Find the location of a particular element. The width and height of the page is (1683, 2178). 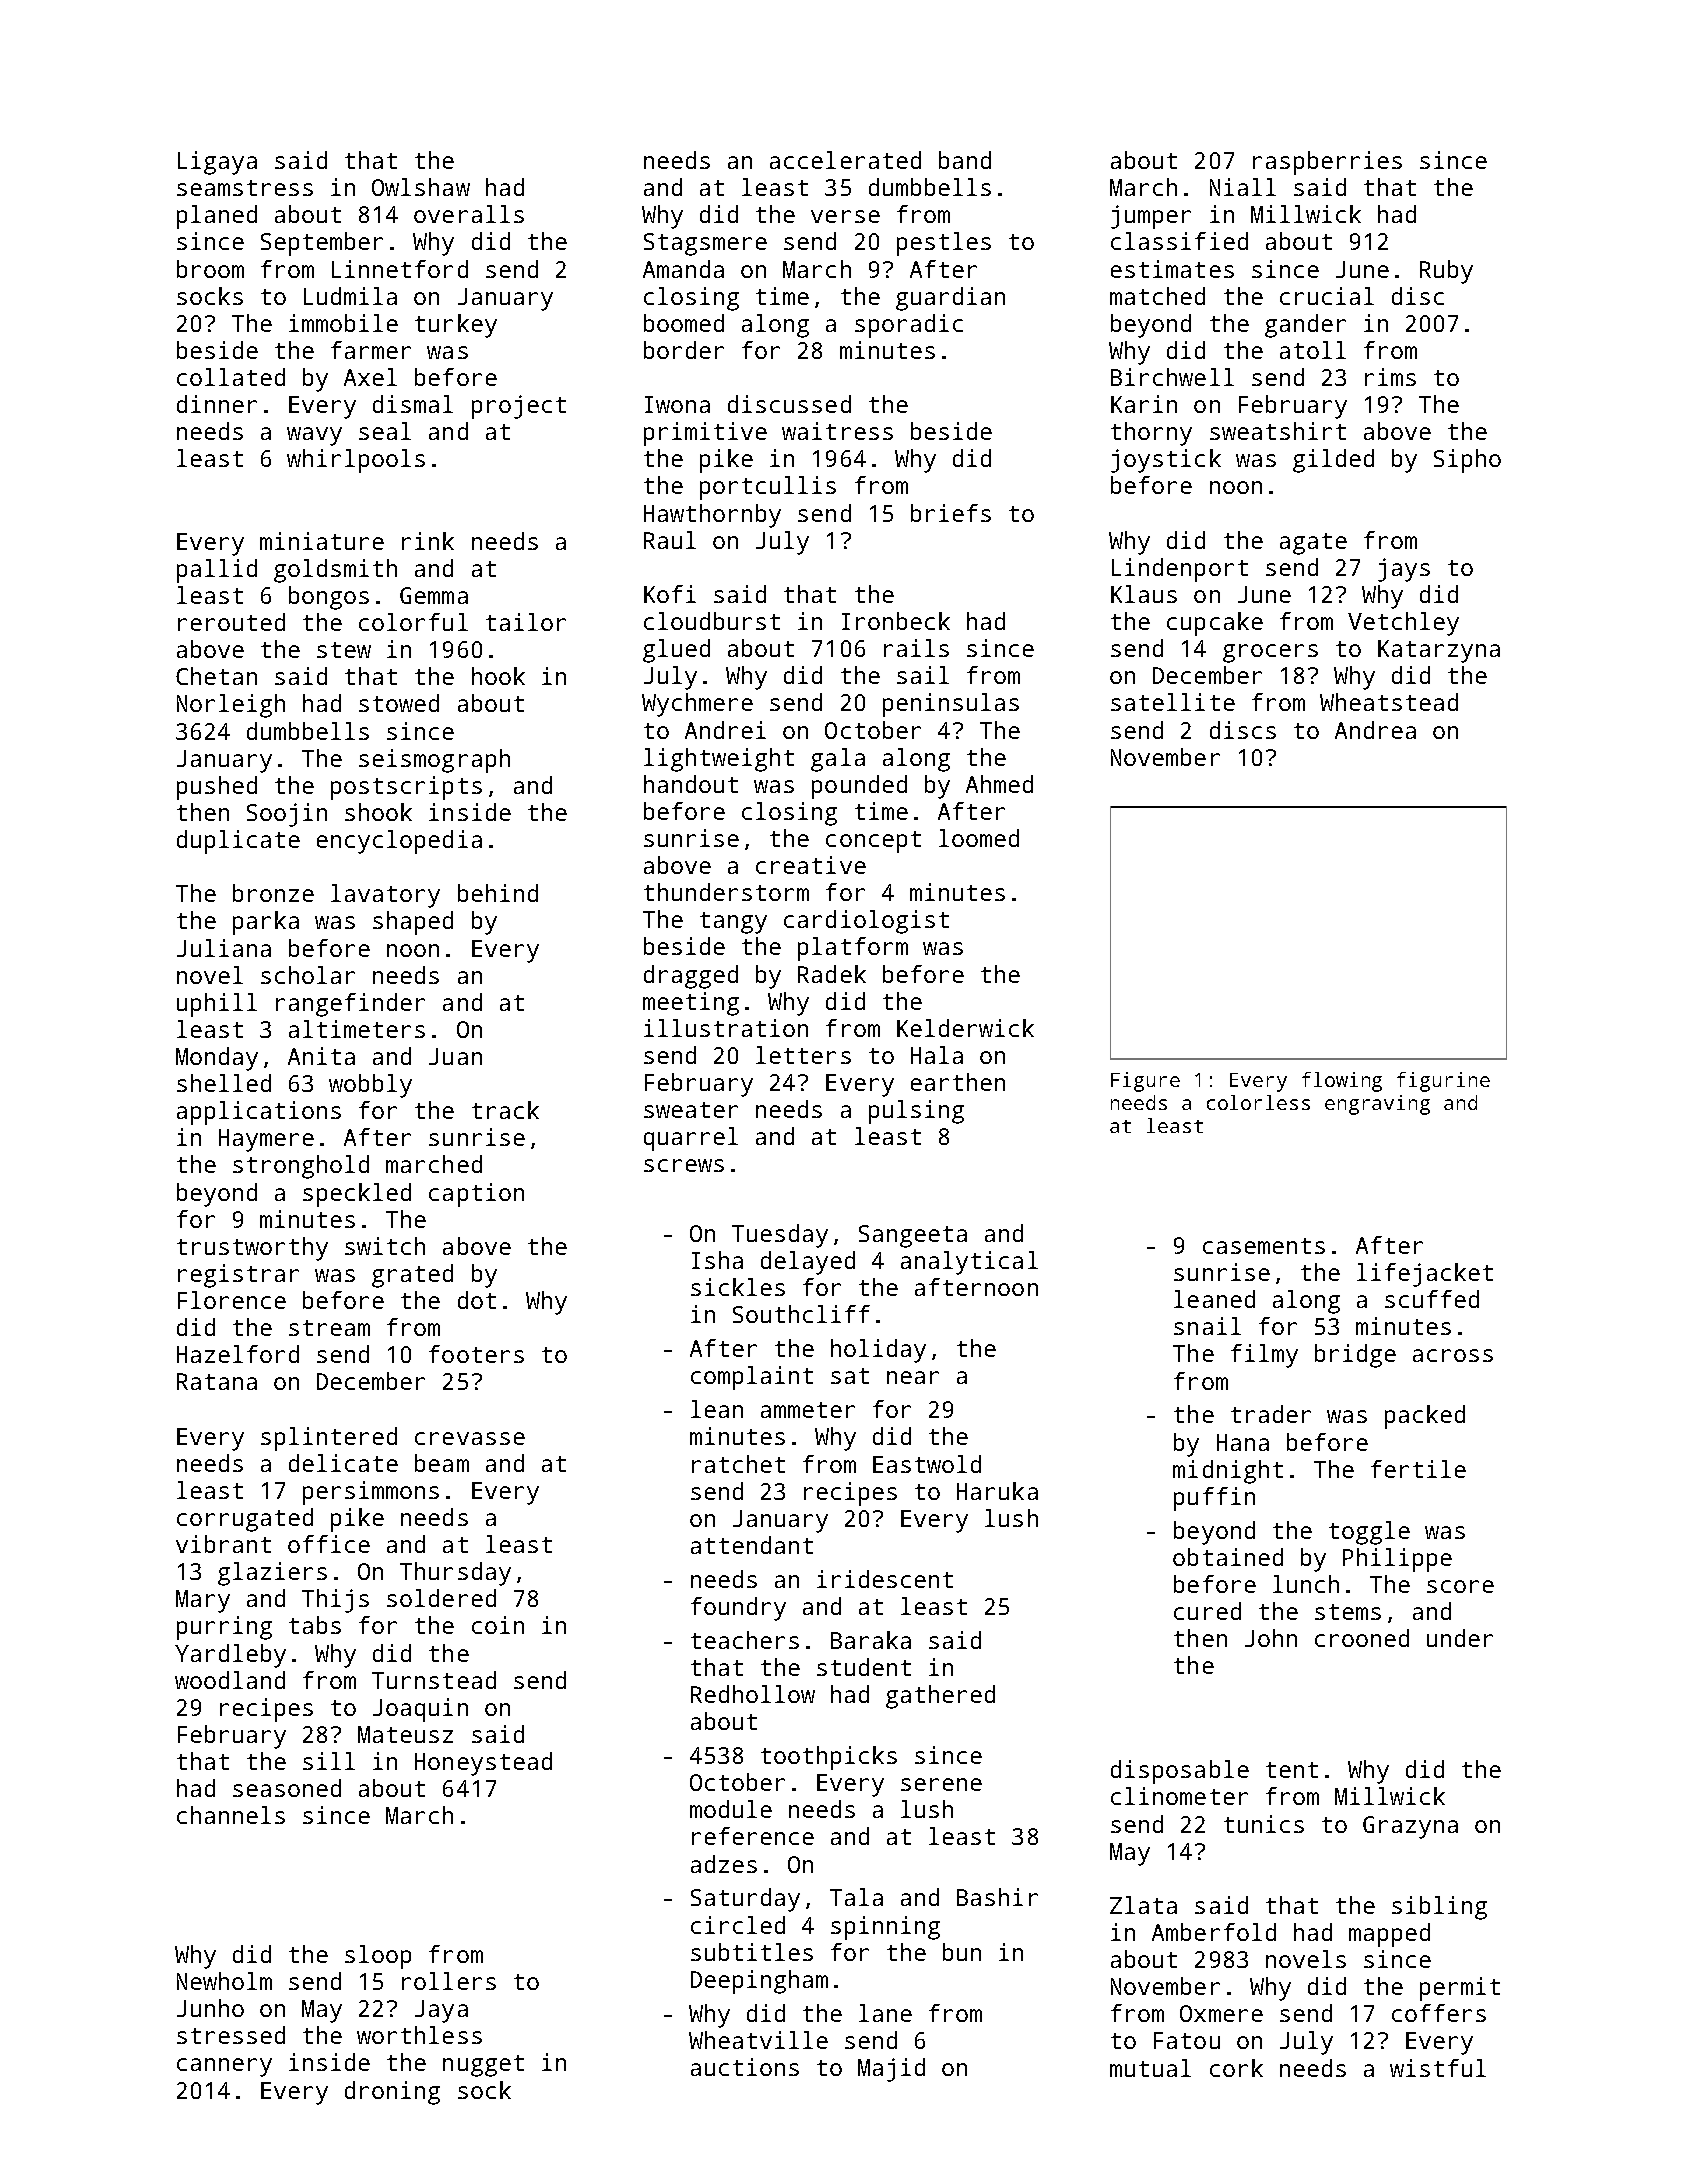

Majid is located at coordinates (891, 2070).
